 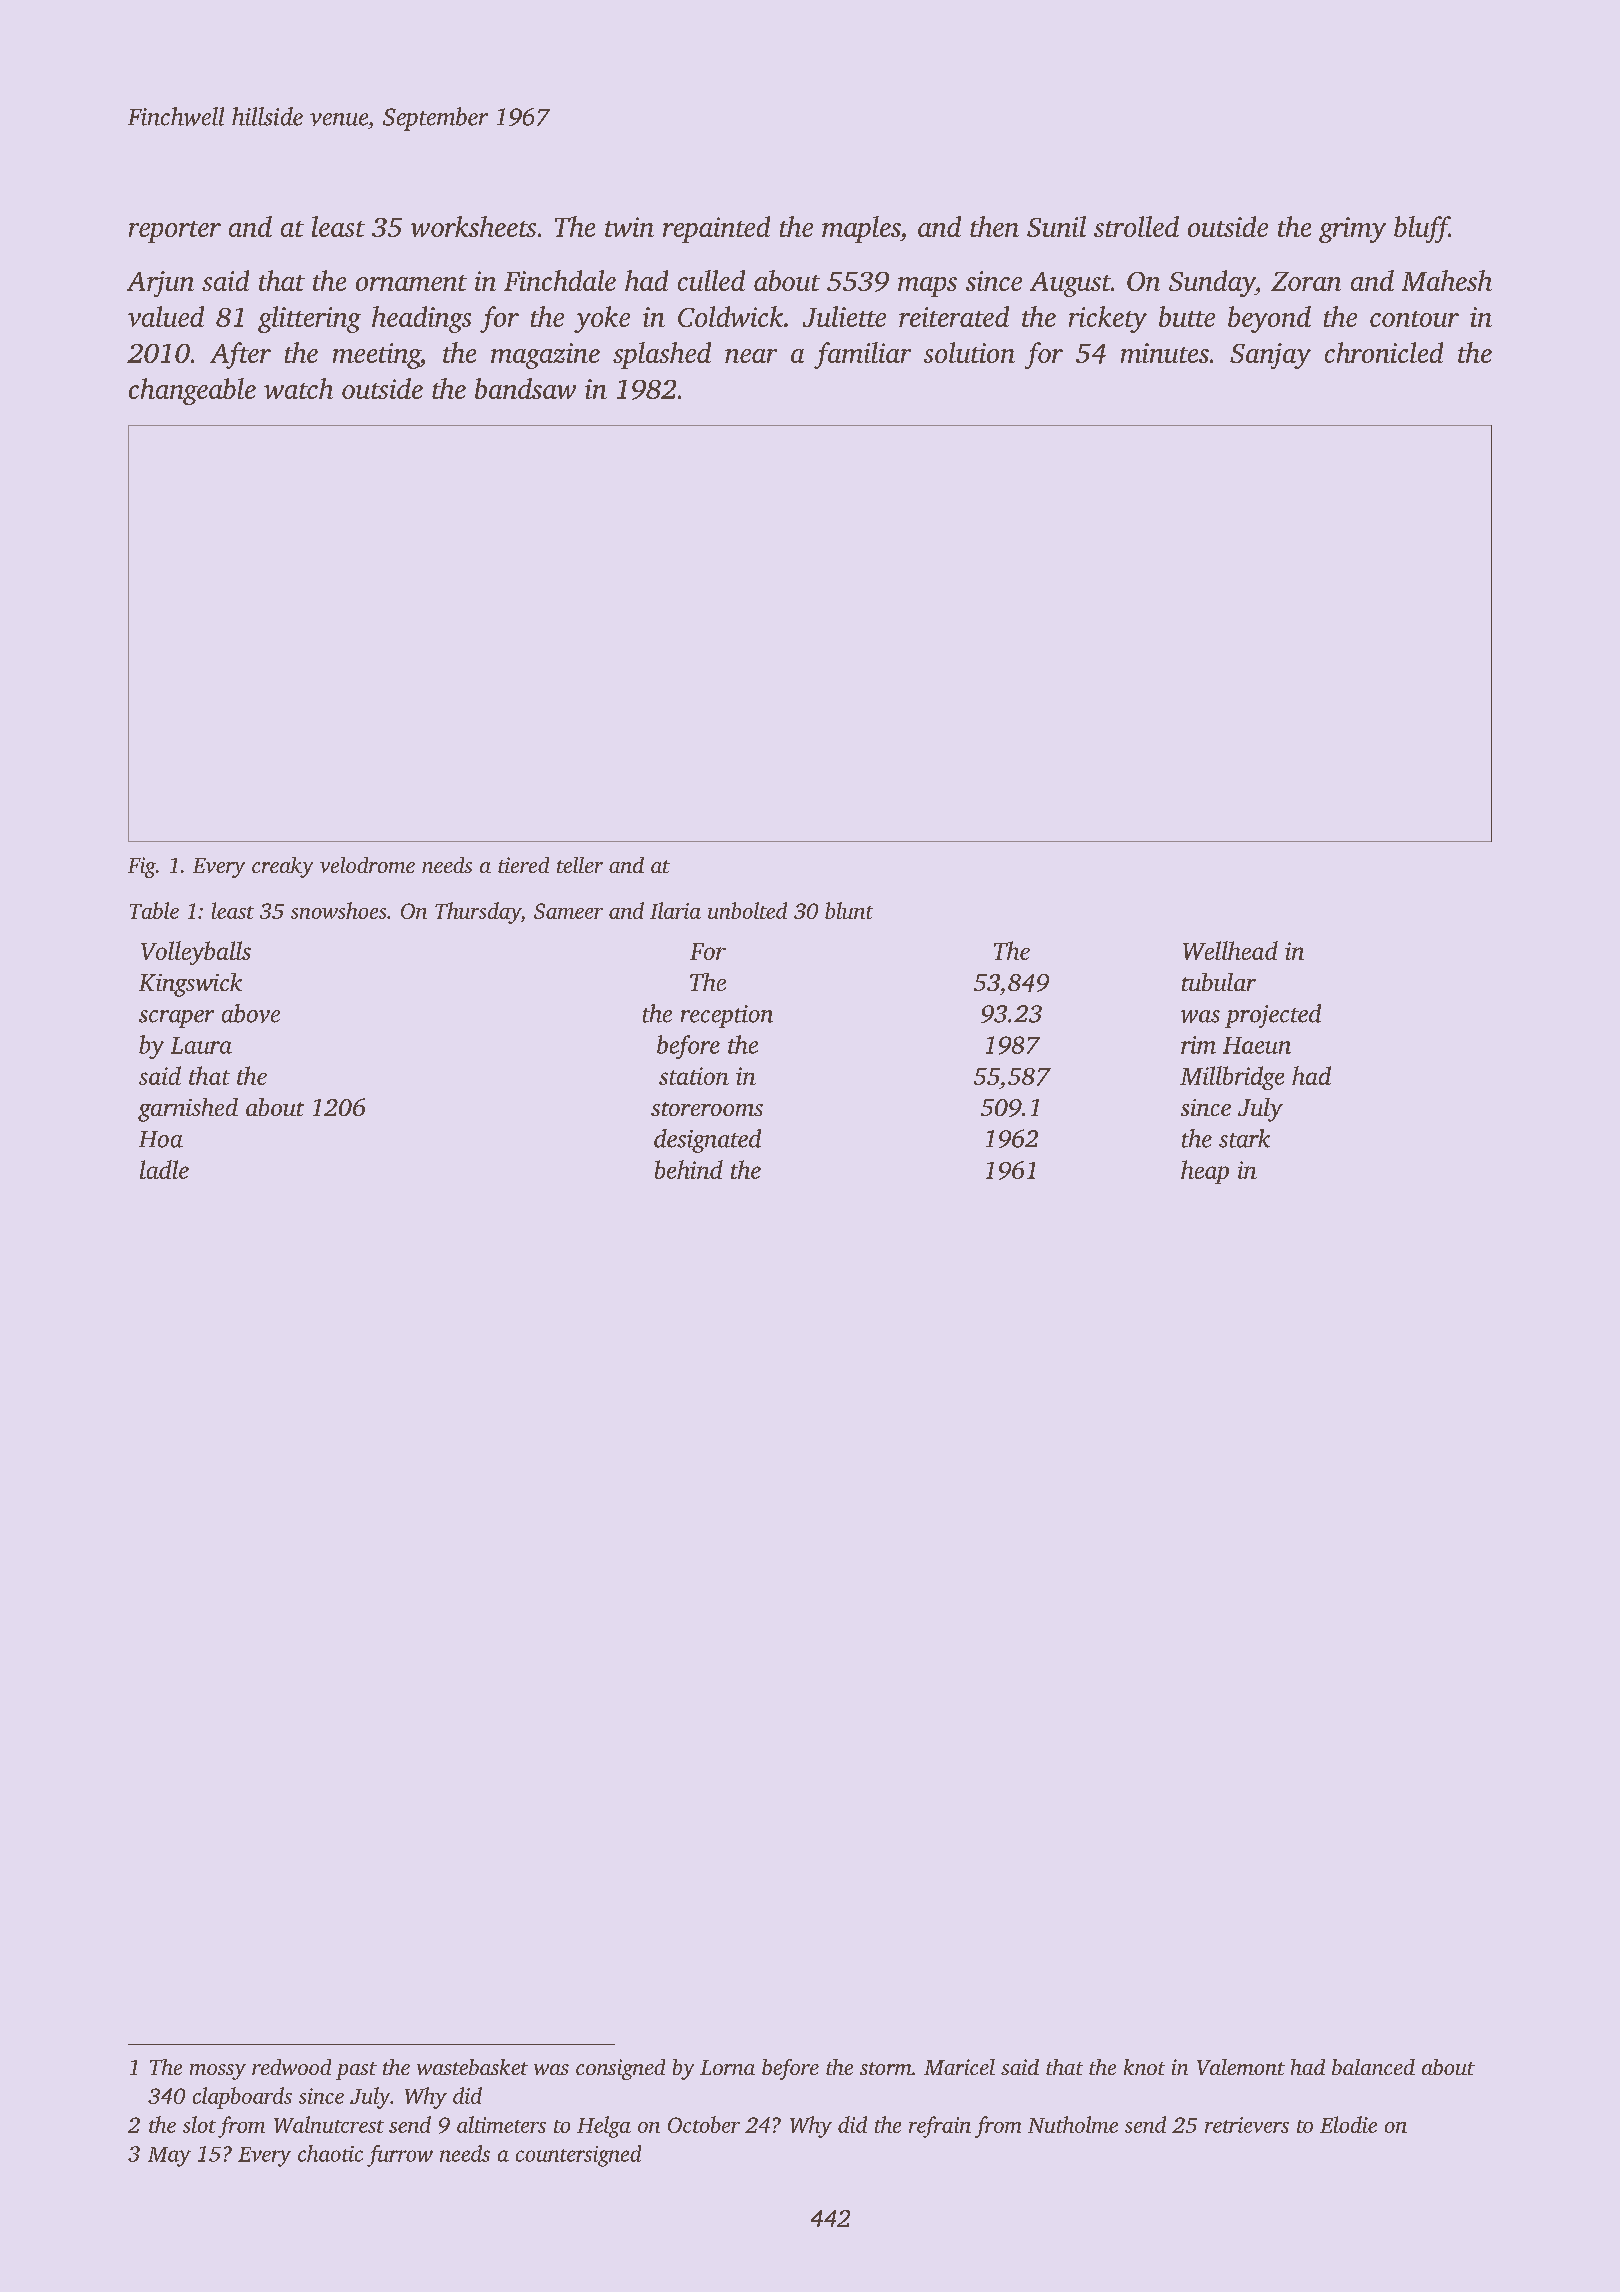 I want to click on Fig, so click(x=142, y=867).
